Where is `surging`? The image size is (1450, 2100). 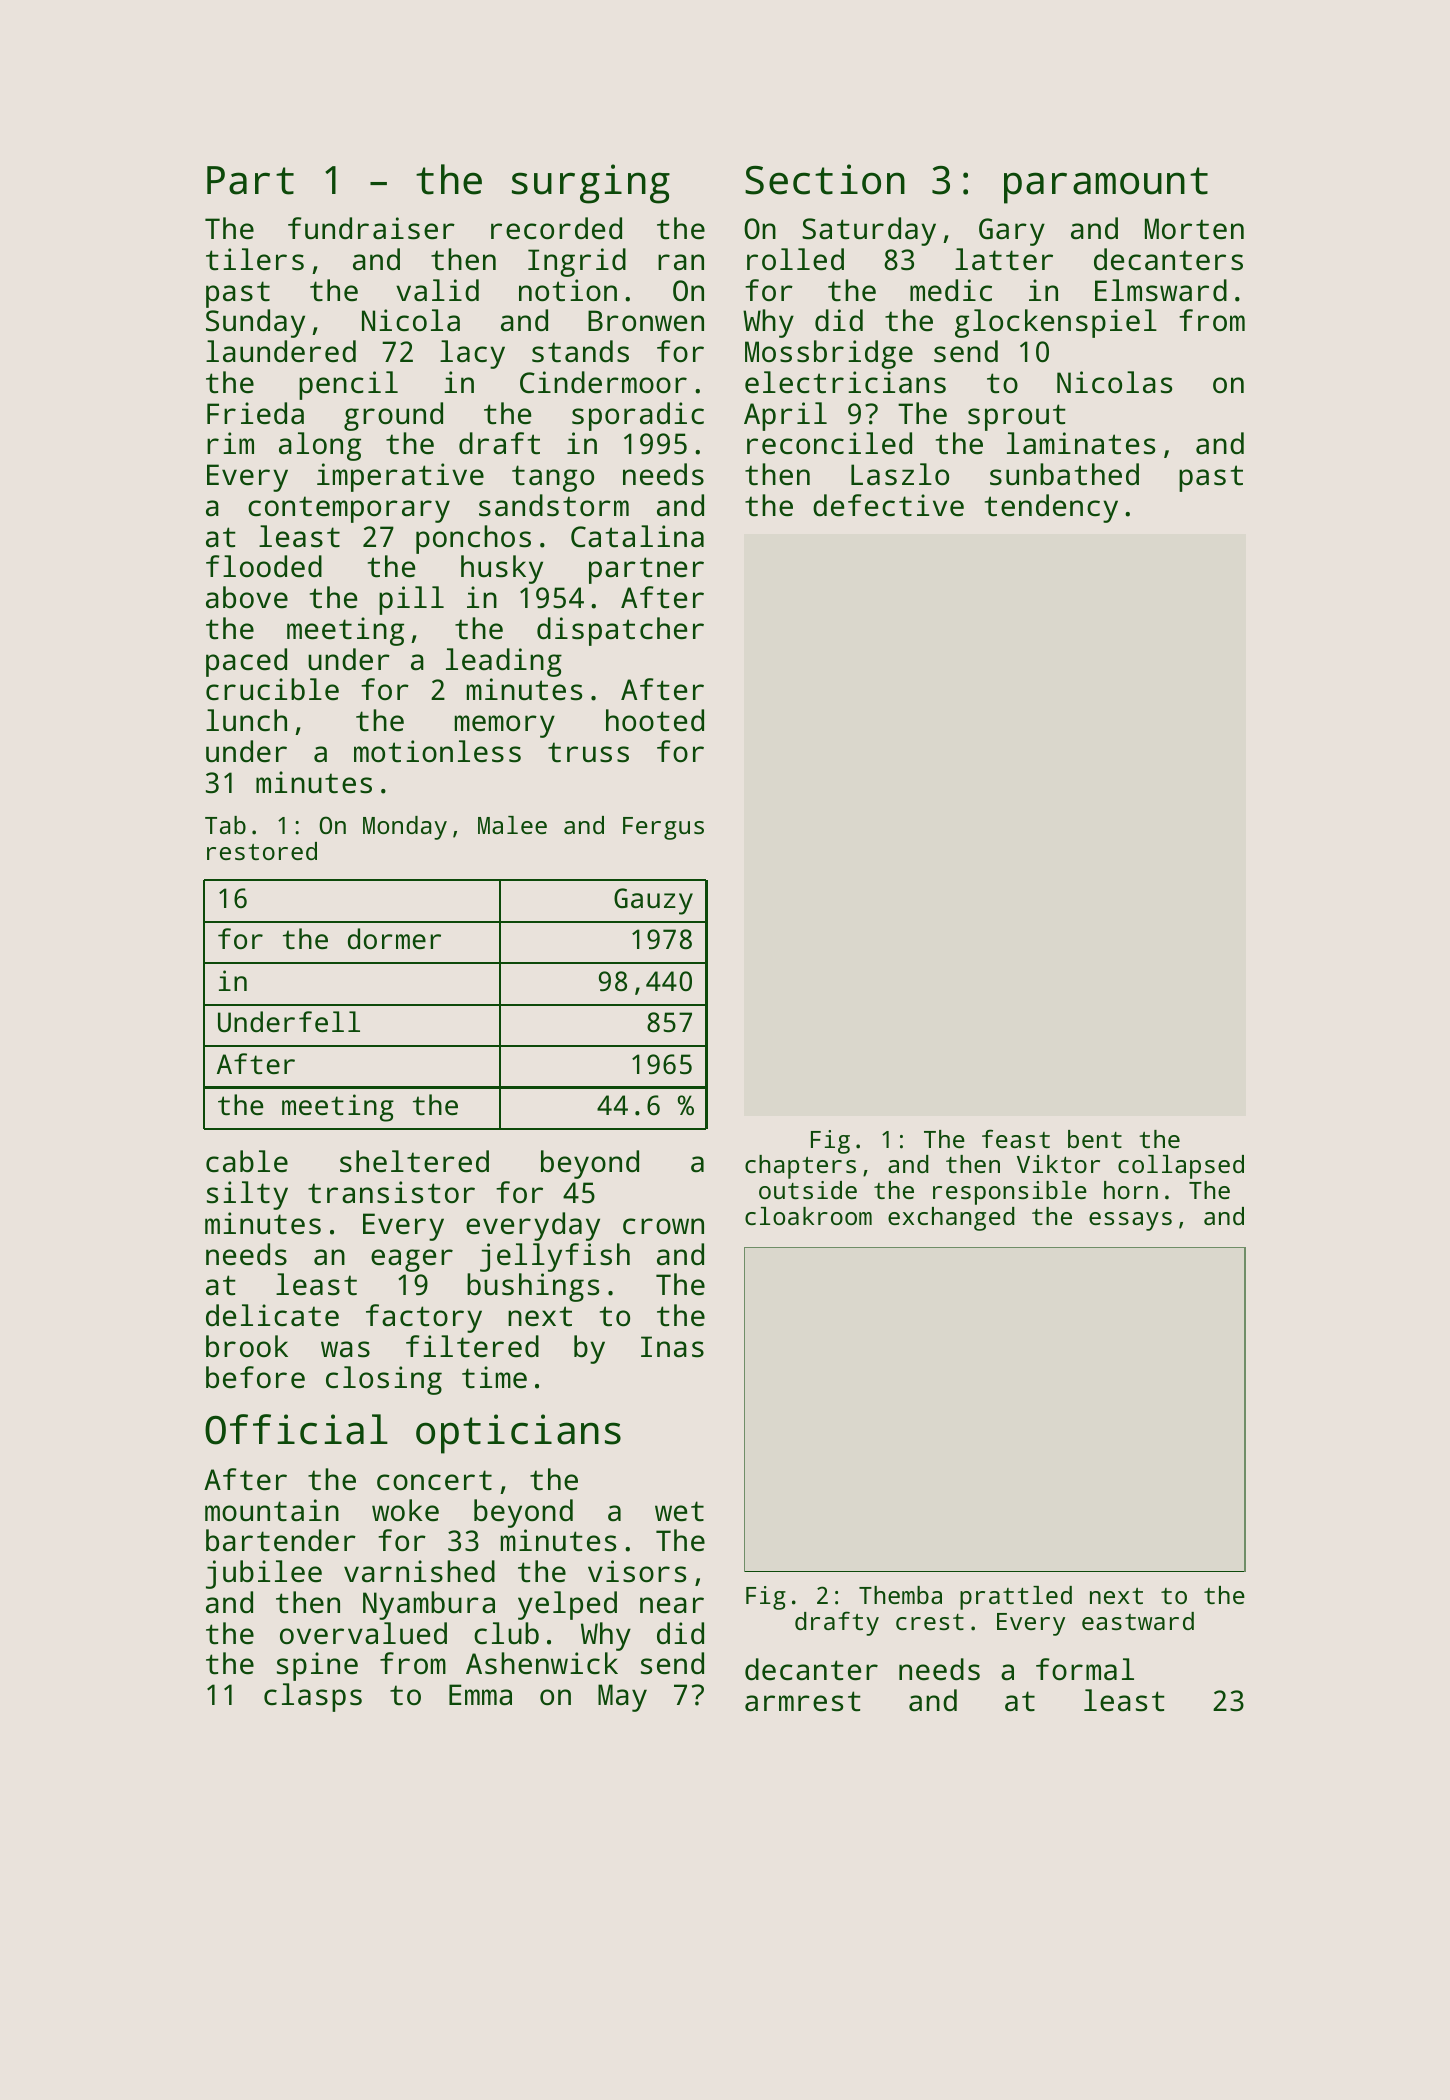 surging is located at coordinates (591, 184).
